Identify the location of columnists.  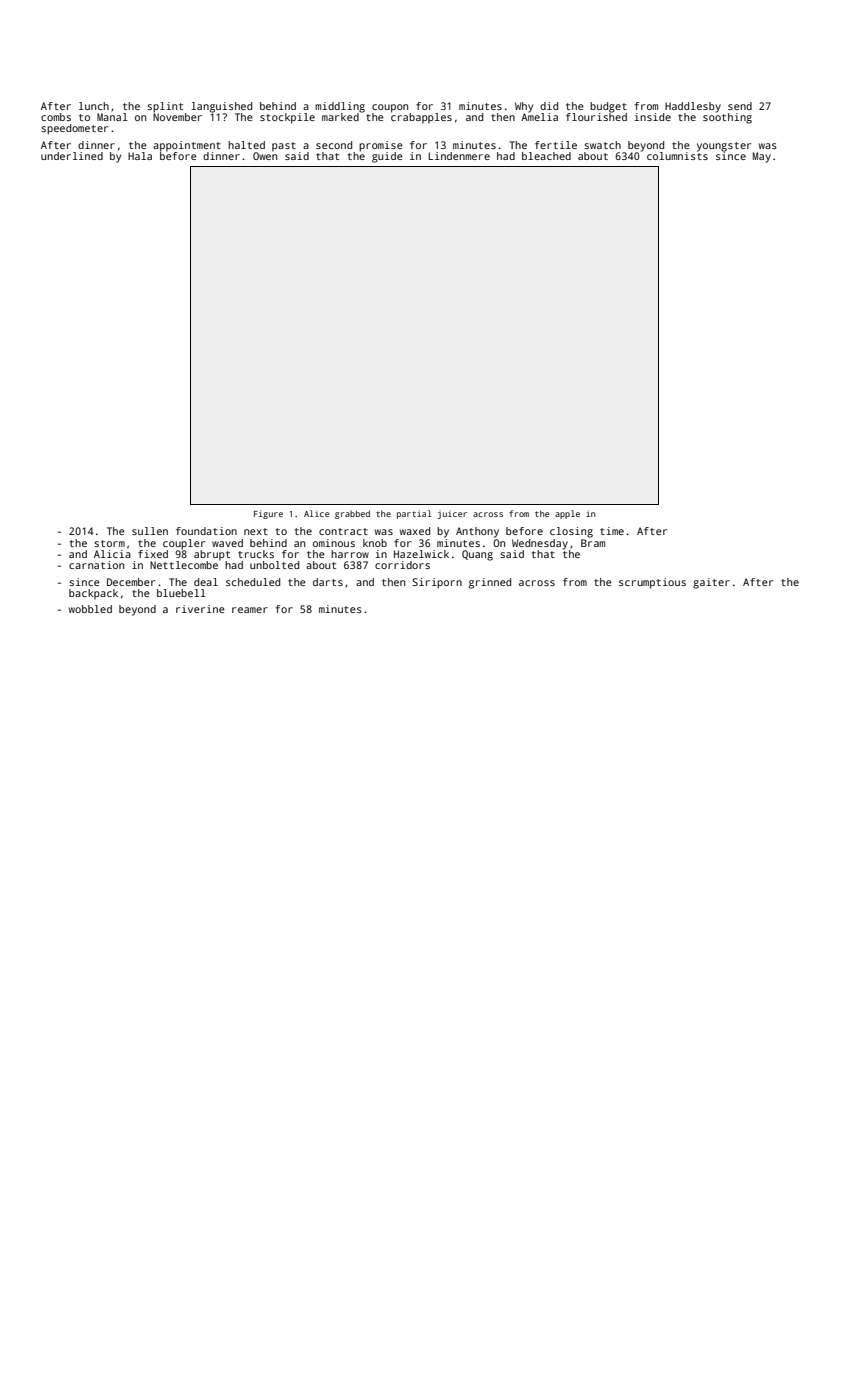
(677, 156).
